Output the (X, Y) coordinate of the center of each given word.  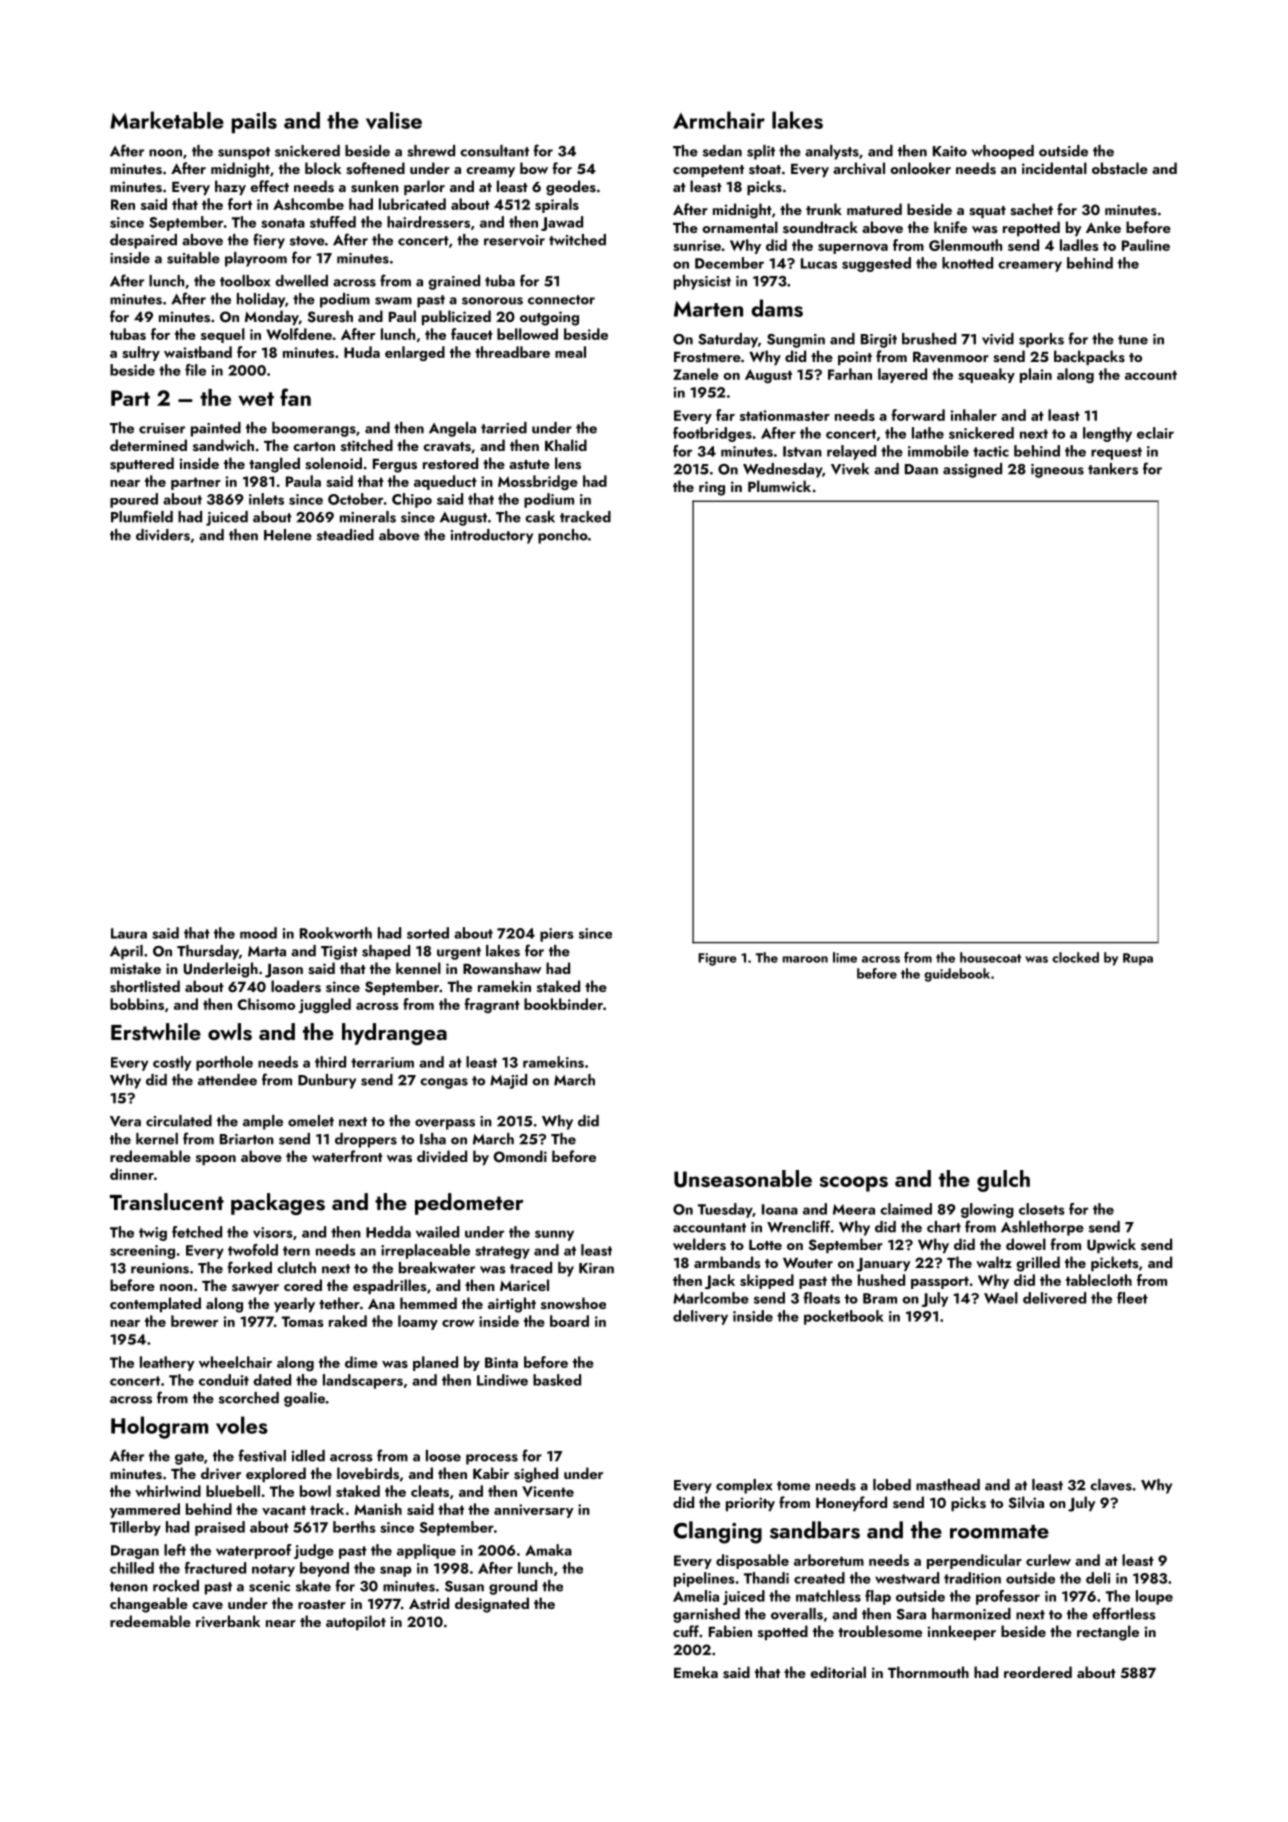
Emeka (696, 1672)
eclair (1155, 433)
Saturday (728, 340)
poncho (563, 536)
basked (557, 1380)
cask (540, 517)
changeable (149, 1605)
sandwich (223, 445)
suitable (193, 258)
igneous (1057, 471)
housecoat (990, 957)
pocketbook (844, 1317)
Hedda (388, 1232)
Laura (129, 933)
